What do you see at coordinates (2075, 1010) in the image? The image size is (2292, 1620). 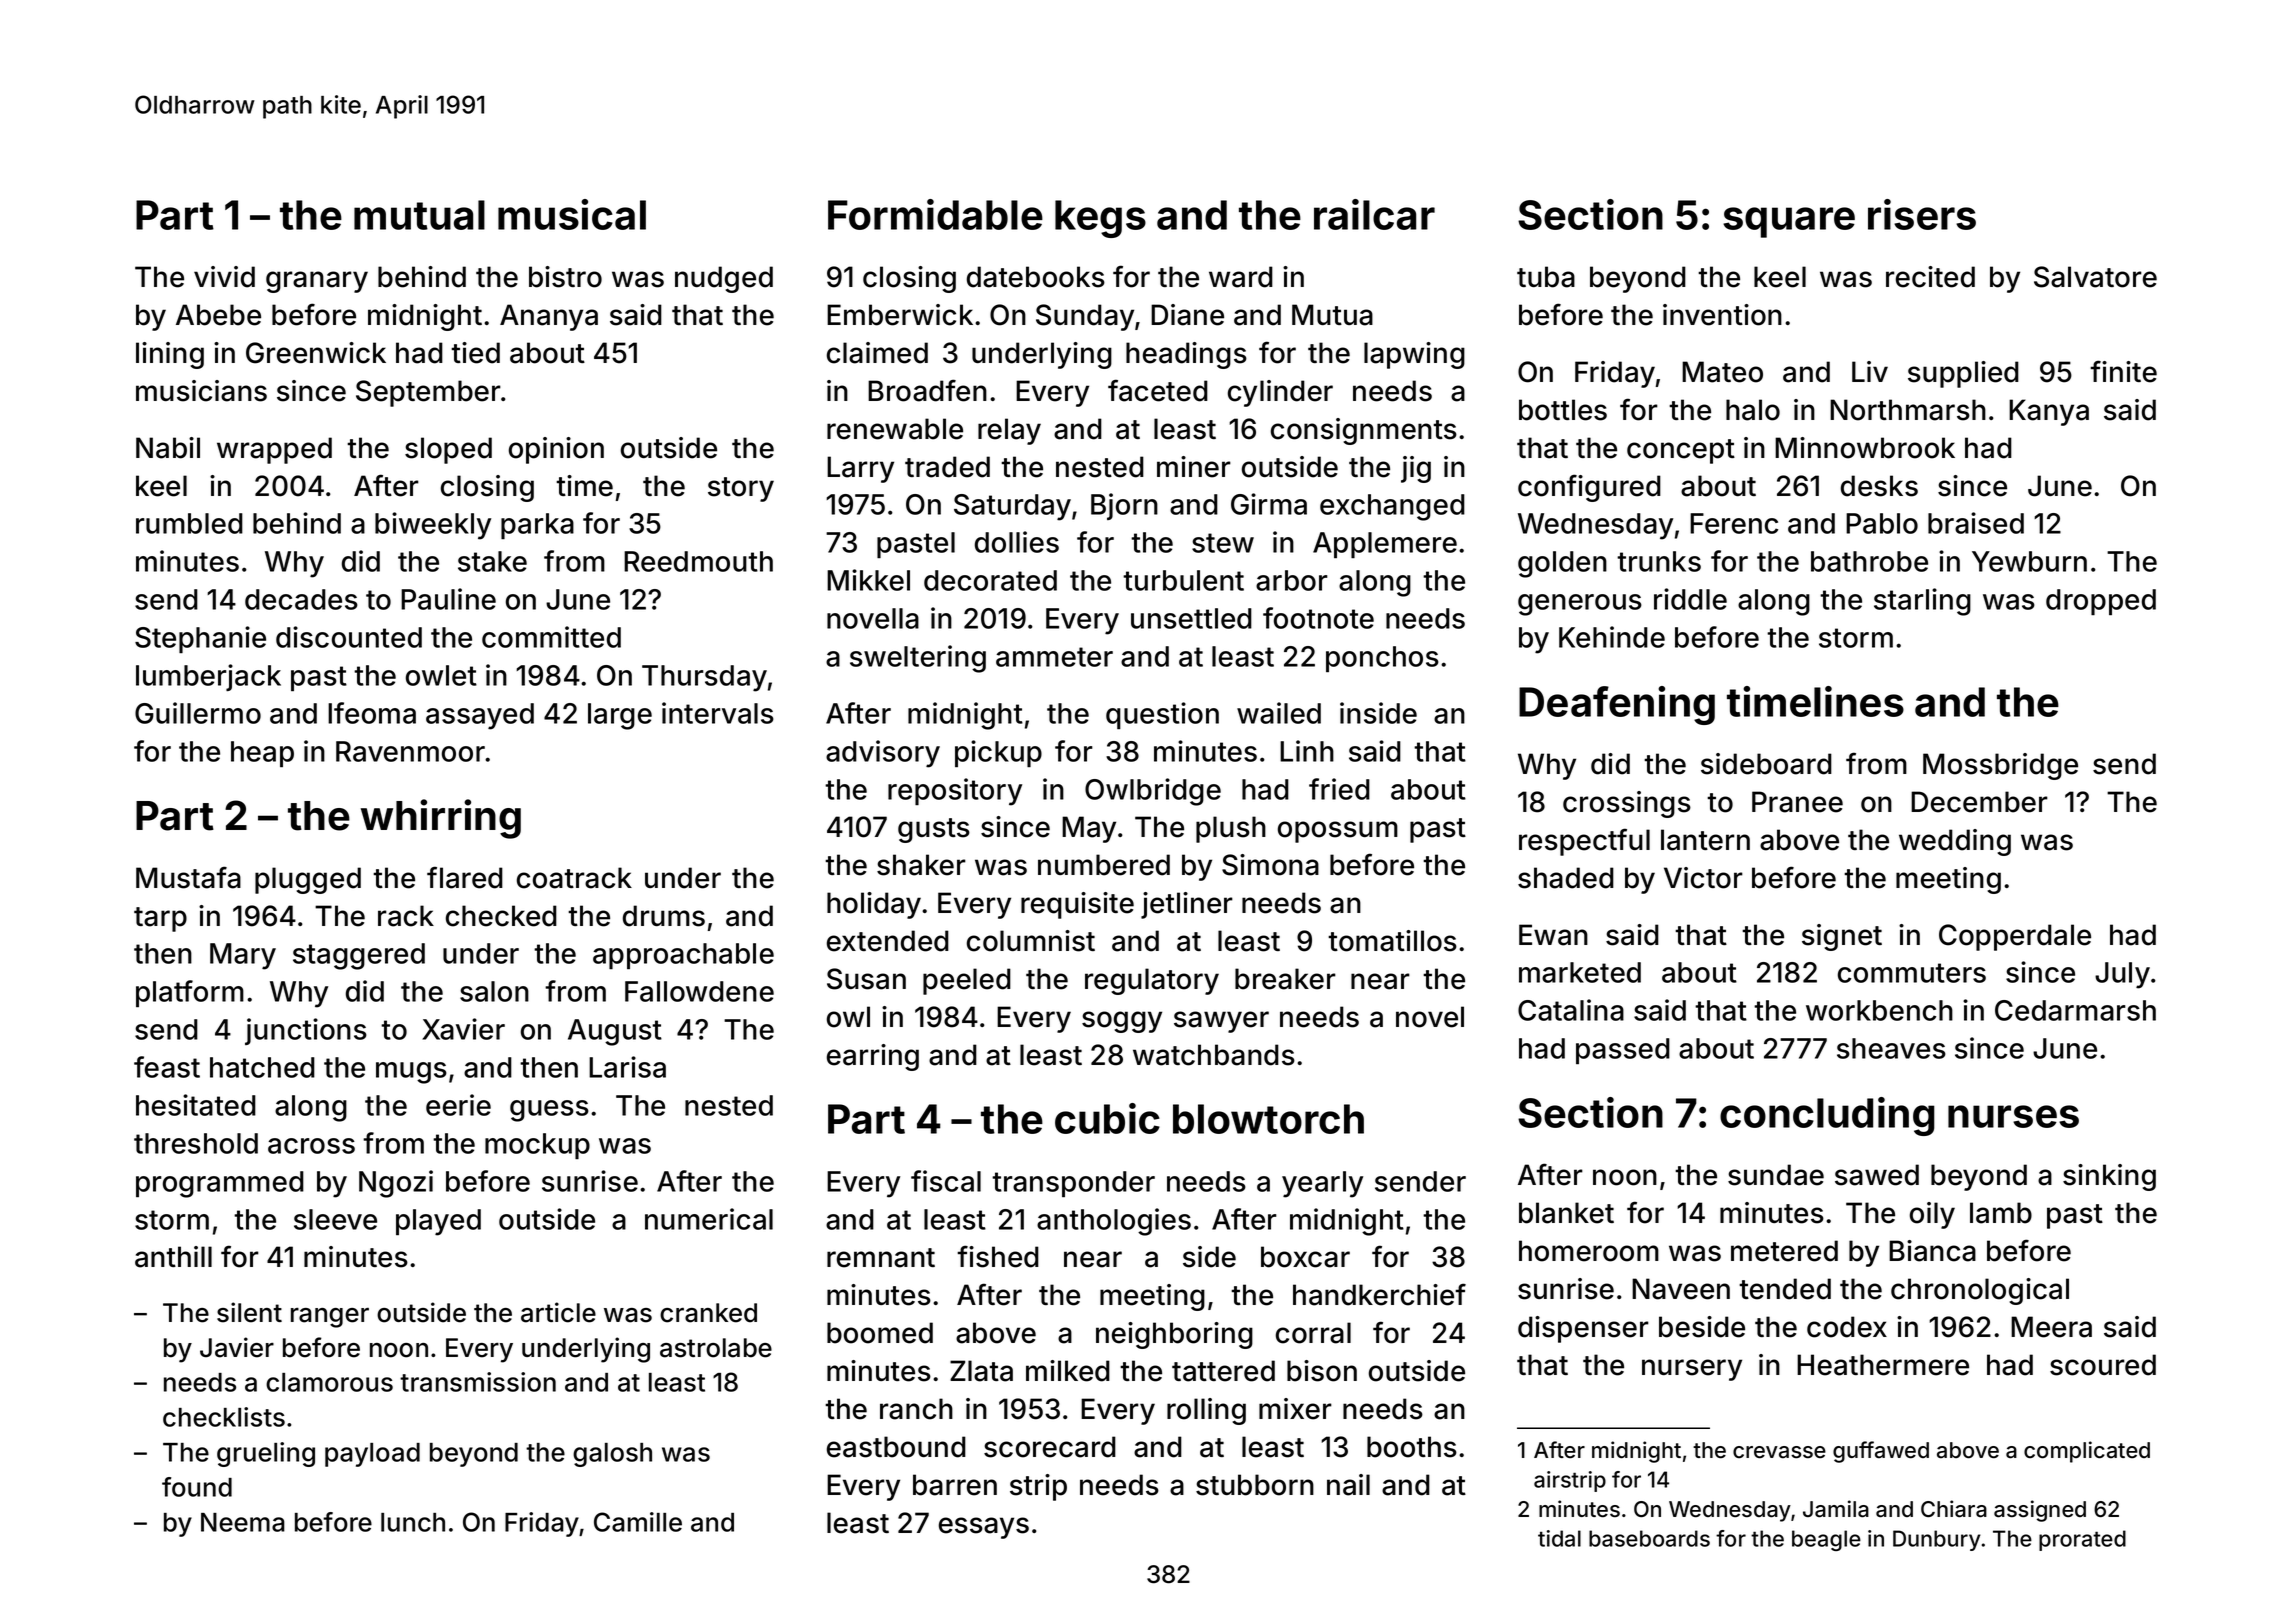 I see `Cedarmarsh` at bounding box center [2075, 1010].
